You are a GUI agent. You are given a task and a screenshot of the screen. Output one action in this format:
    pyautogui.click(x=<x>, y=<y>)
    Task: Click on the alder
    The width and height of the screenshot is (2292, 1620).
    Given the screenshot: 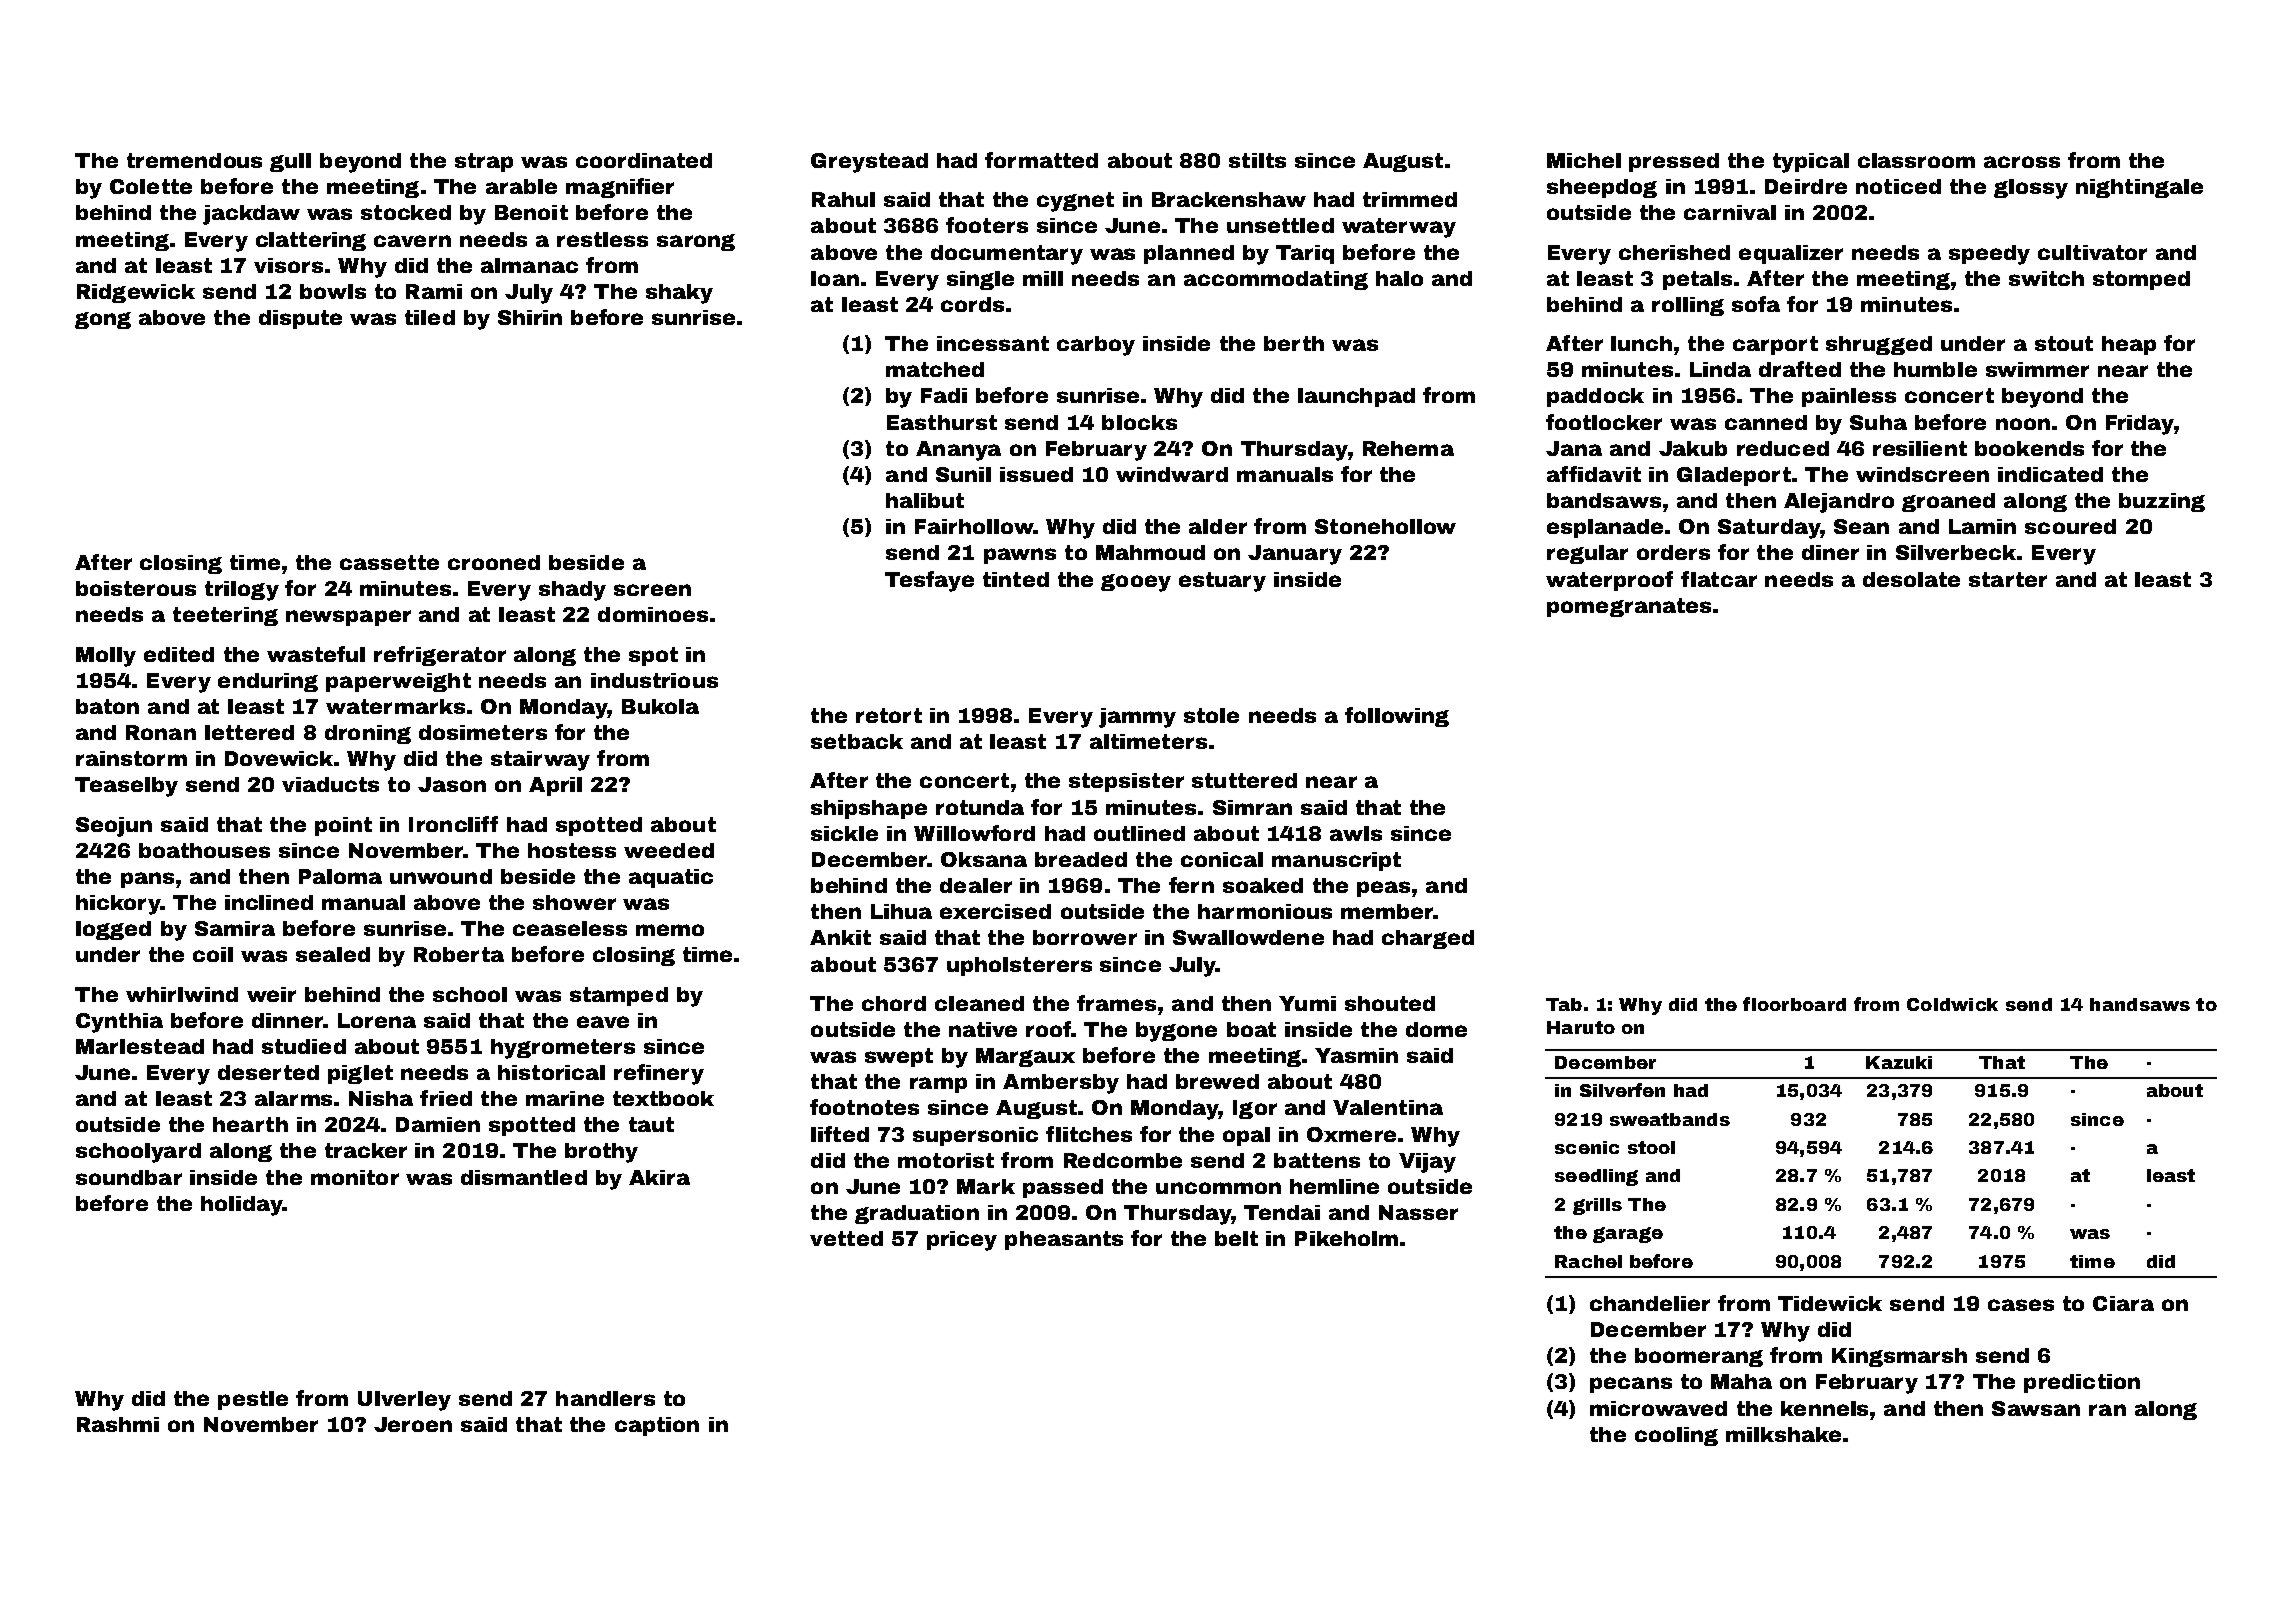 What is the action you would take?
    pyautogui.click(x=1218, y=526)
